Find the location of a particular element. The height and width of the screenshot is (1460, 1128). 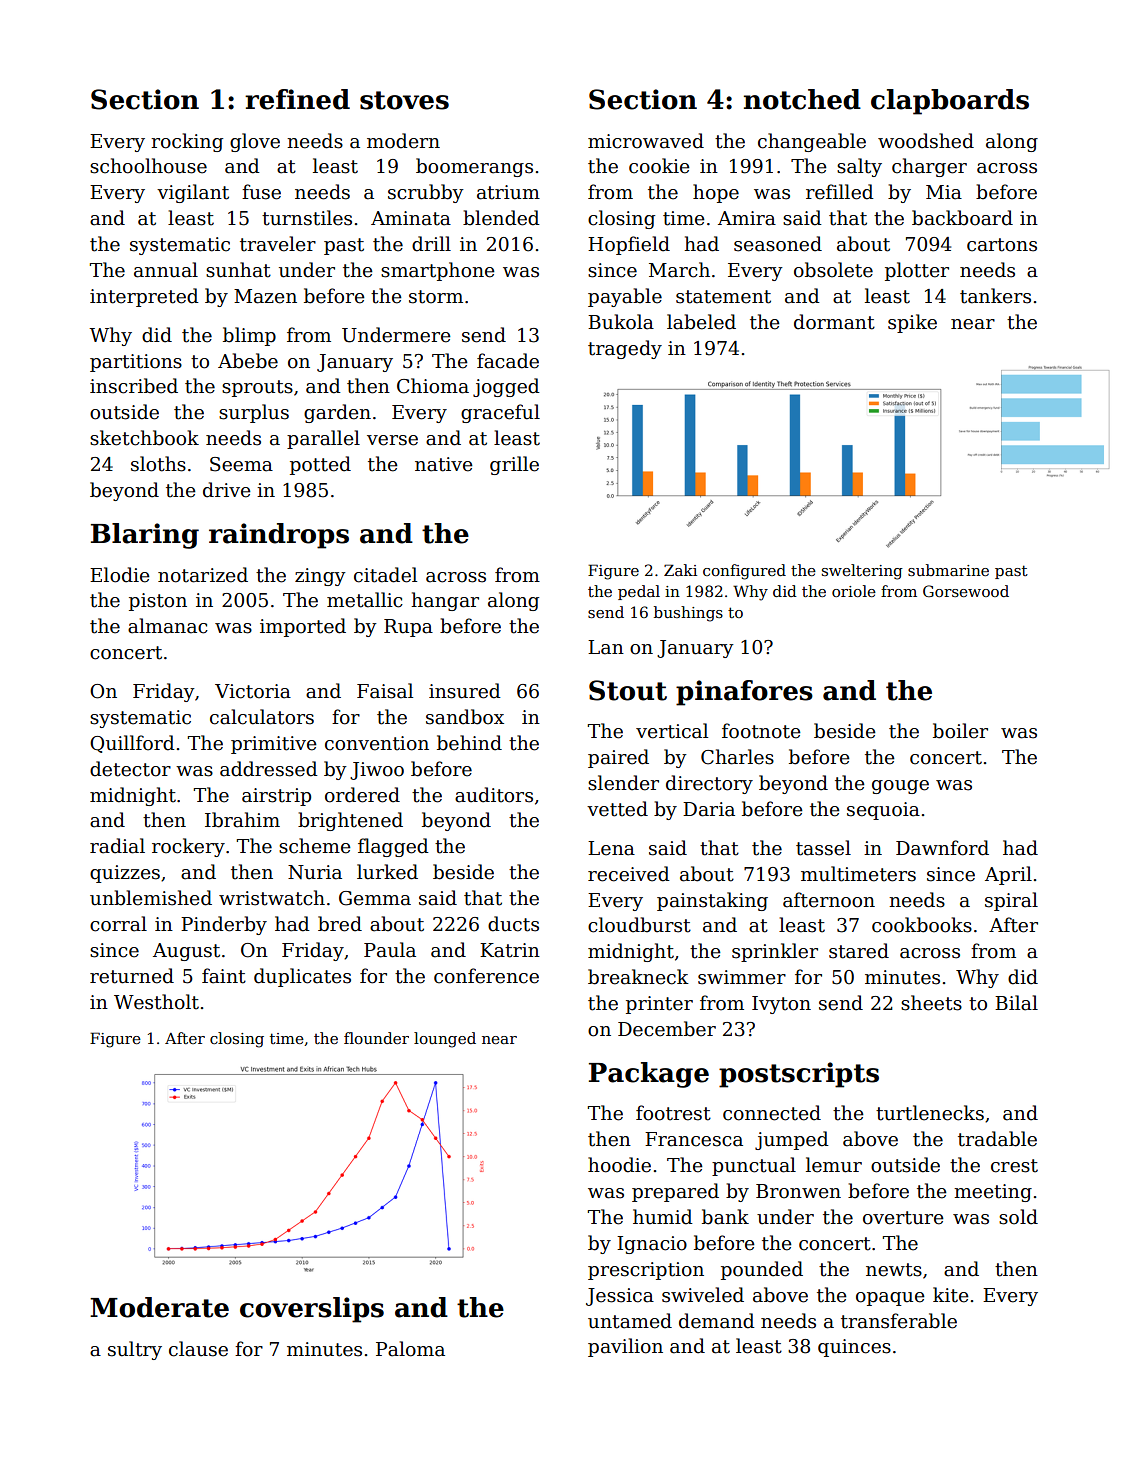

hoodie is located at coordinates (619, 1165).
